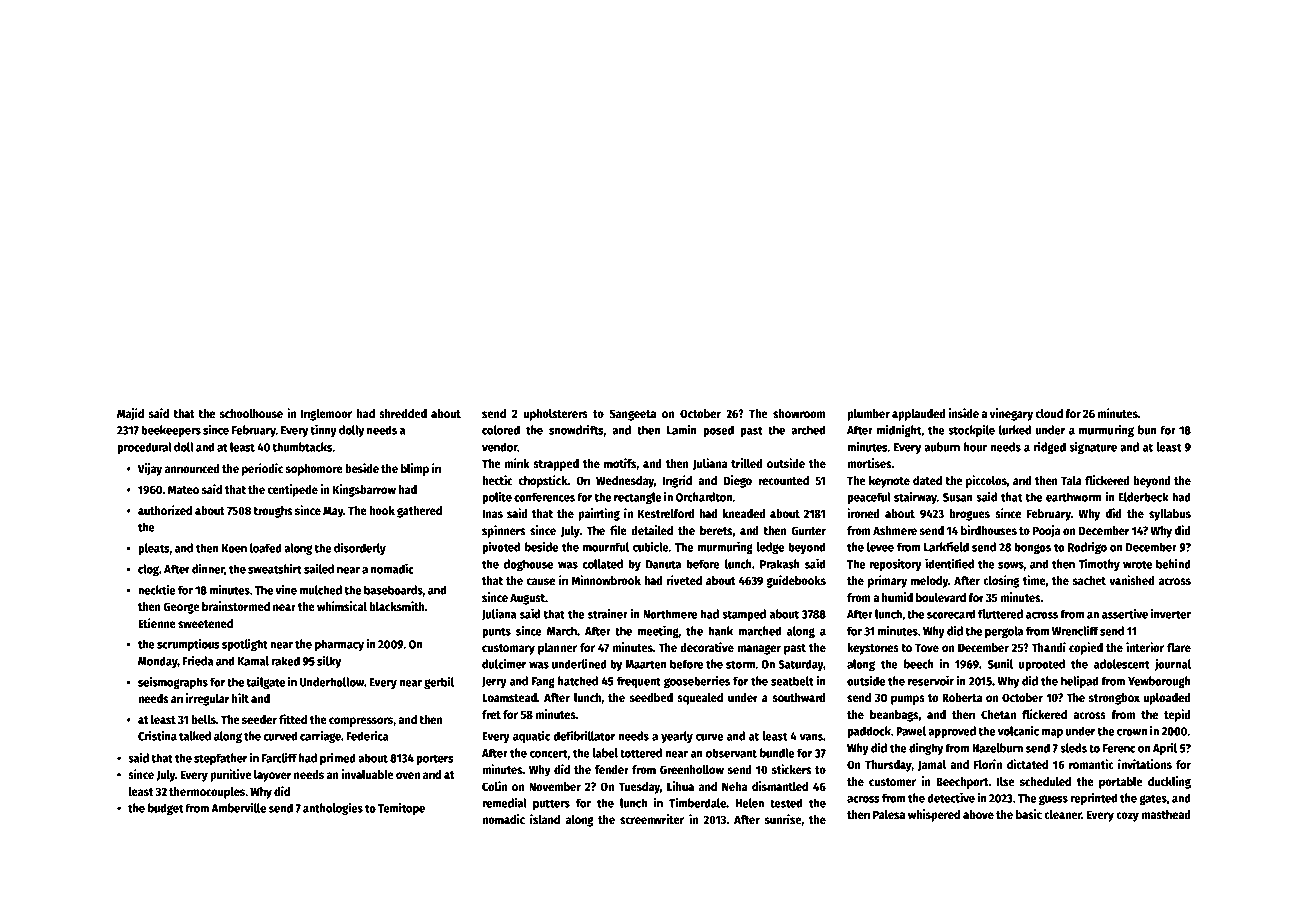  Describe the element at coordinates (555, 415) in the page. I see `upholsterers` at that location.
